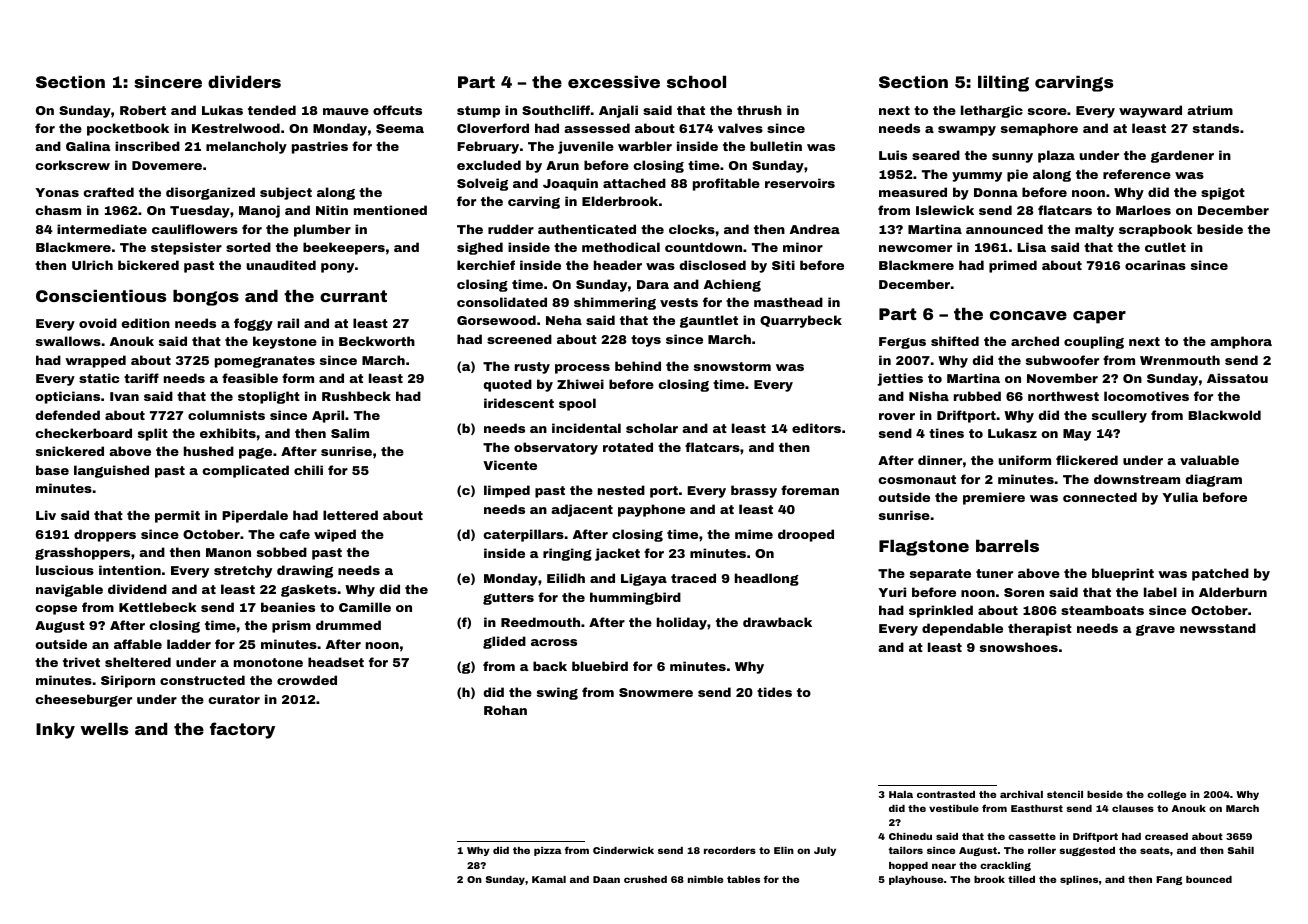 The image size is (1308, 924). Describe the element at coordinates (1166, 836) in the screenshot. I see `creased` at that location.
